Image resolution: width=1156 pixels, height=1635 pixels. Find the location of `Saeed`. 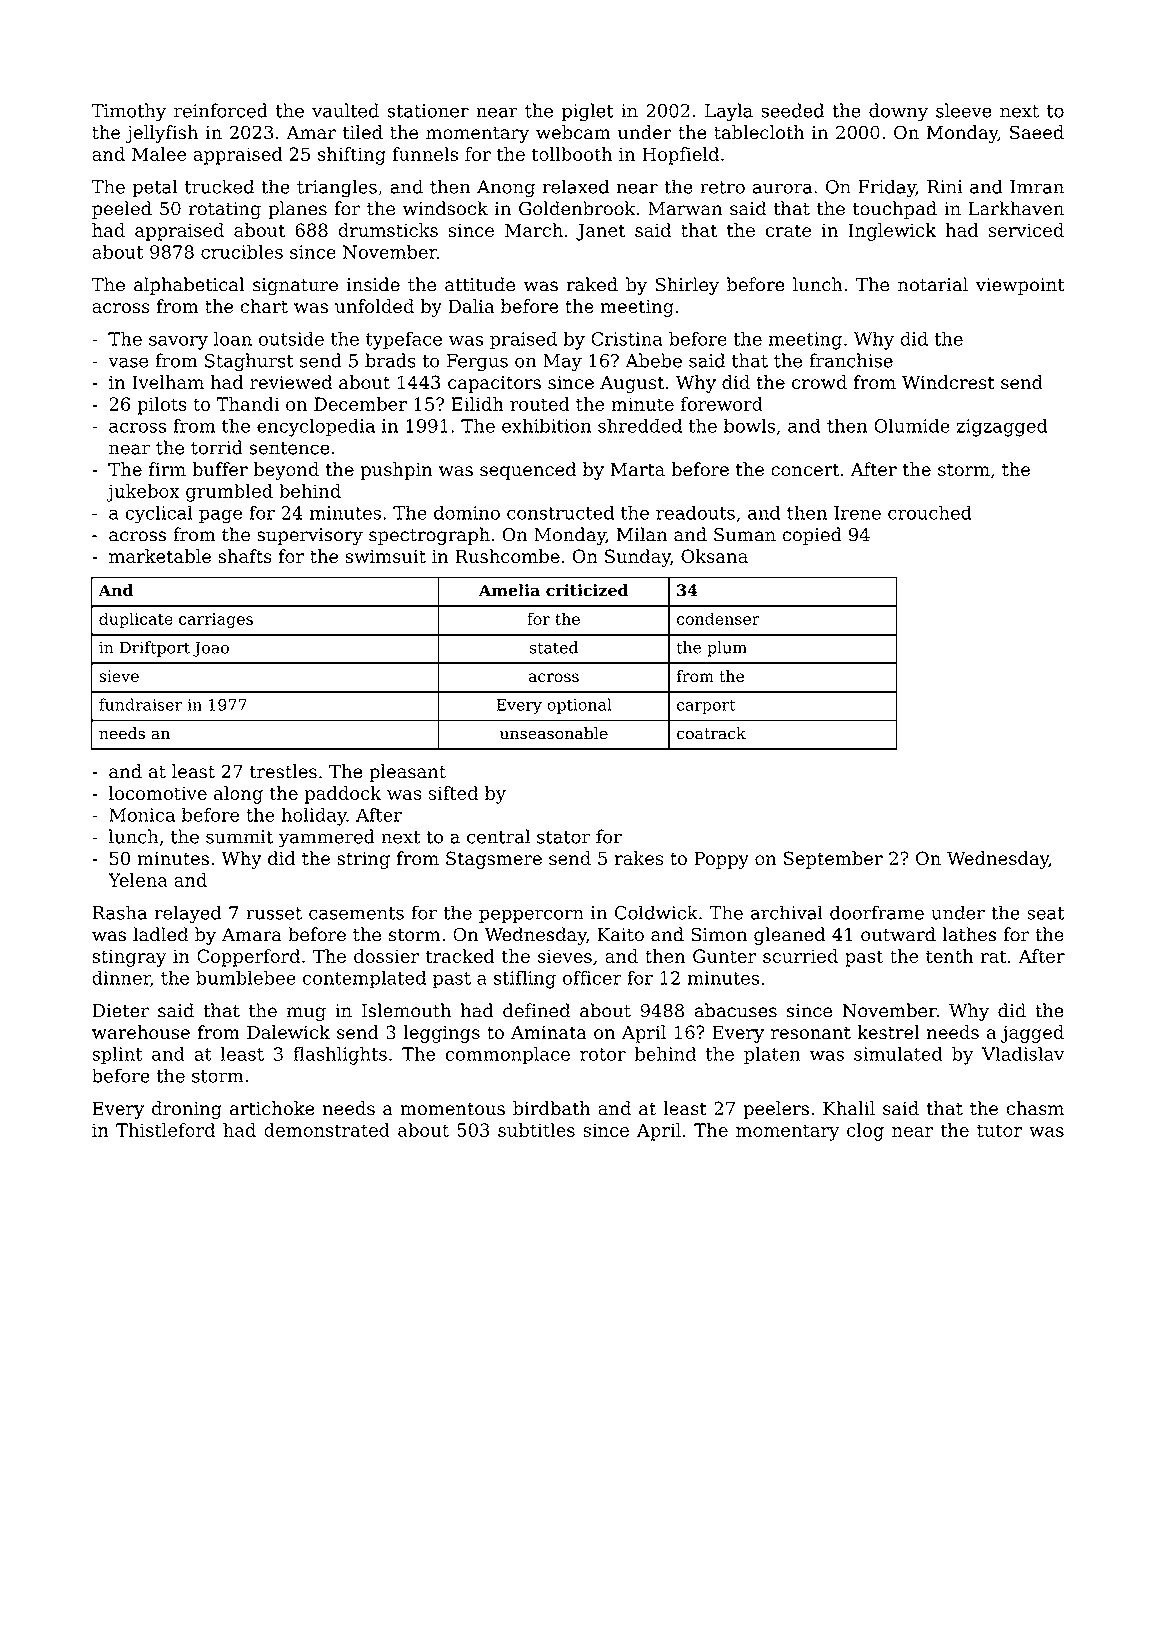

Saeed is located at coordinates (1037, 132).
